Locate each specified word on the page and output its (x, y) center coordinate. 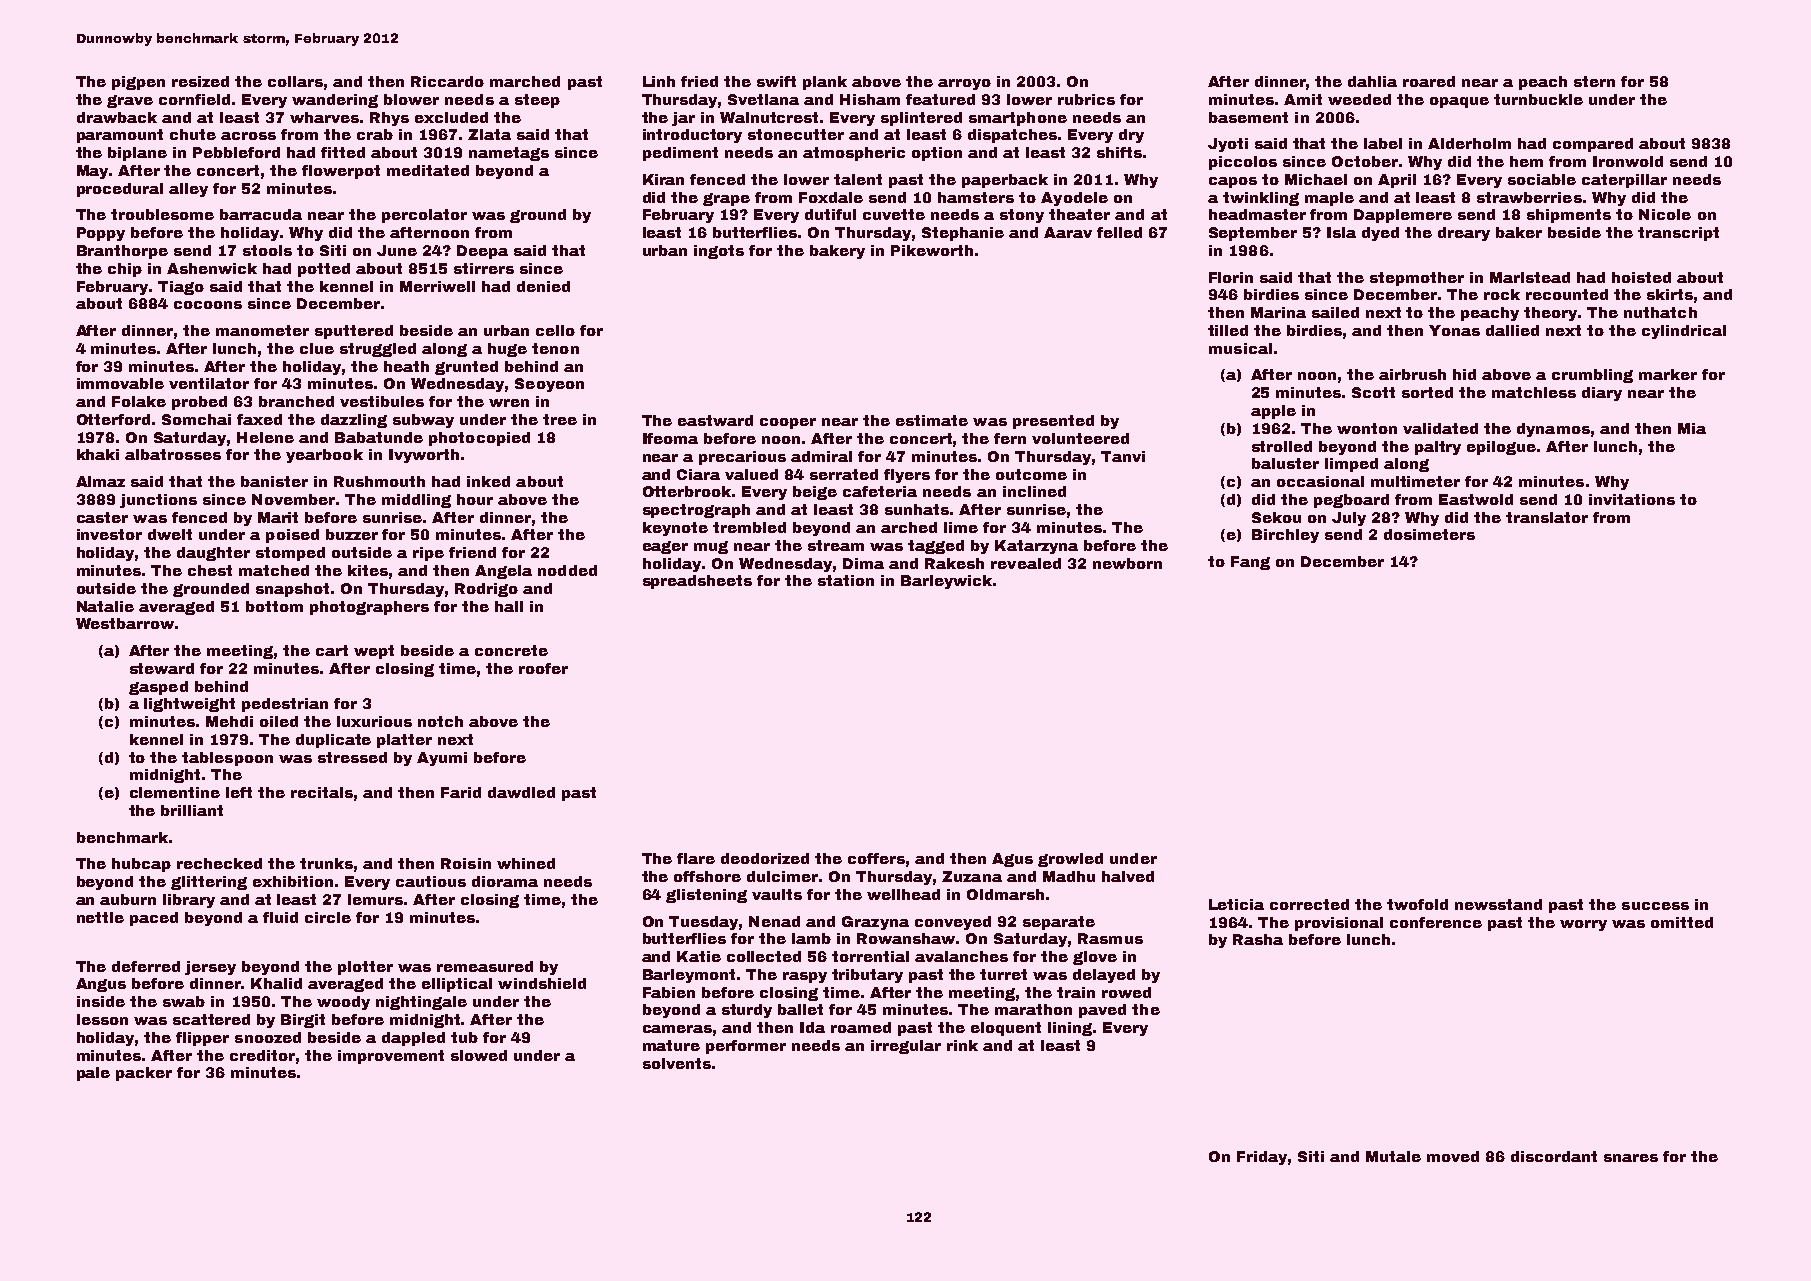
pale (93, 1074)
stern (1594, 81)
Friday (1262, 1158)
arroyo (964, 84)
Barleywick (946, 582)
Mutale (1393, 1156)
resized (200, 81)
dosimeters (1429, 534)
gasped (158, 688)
